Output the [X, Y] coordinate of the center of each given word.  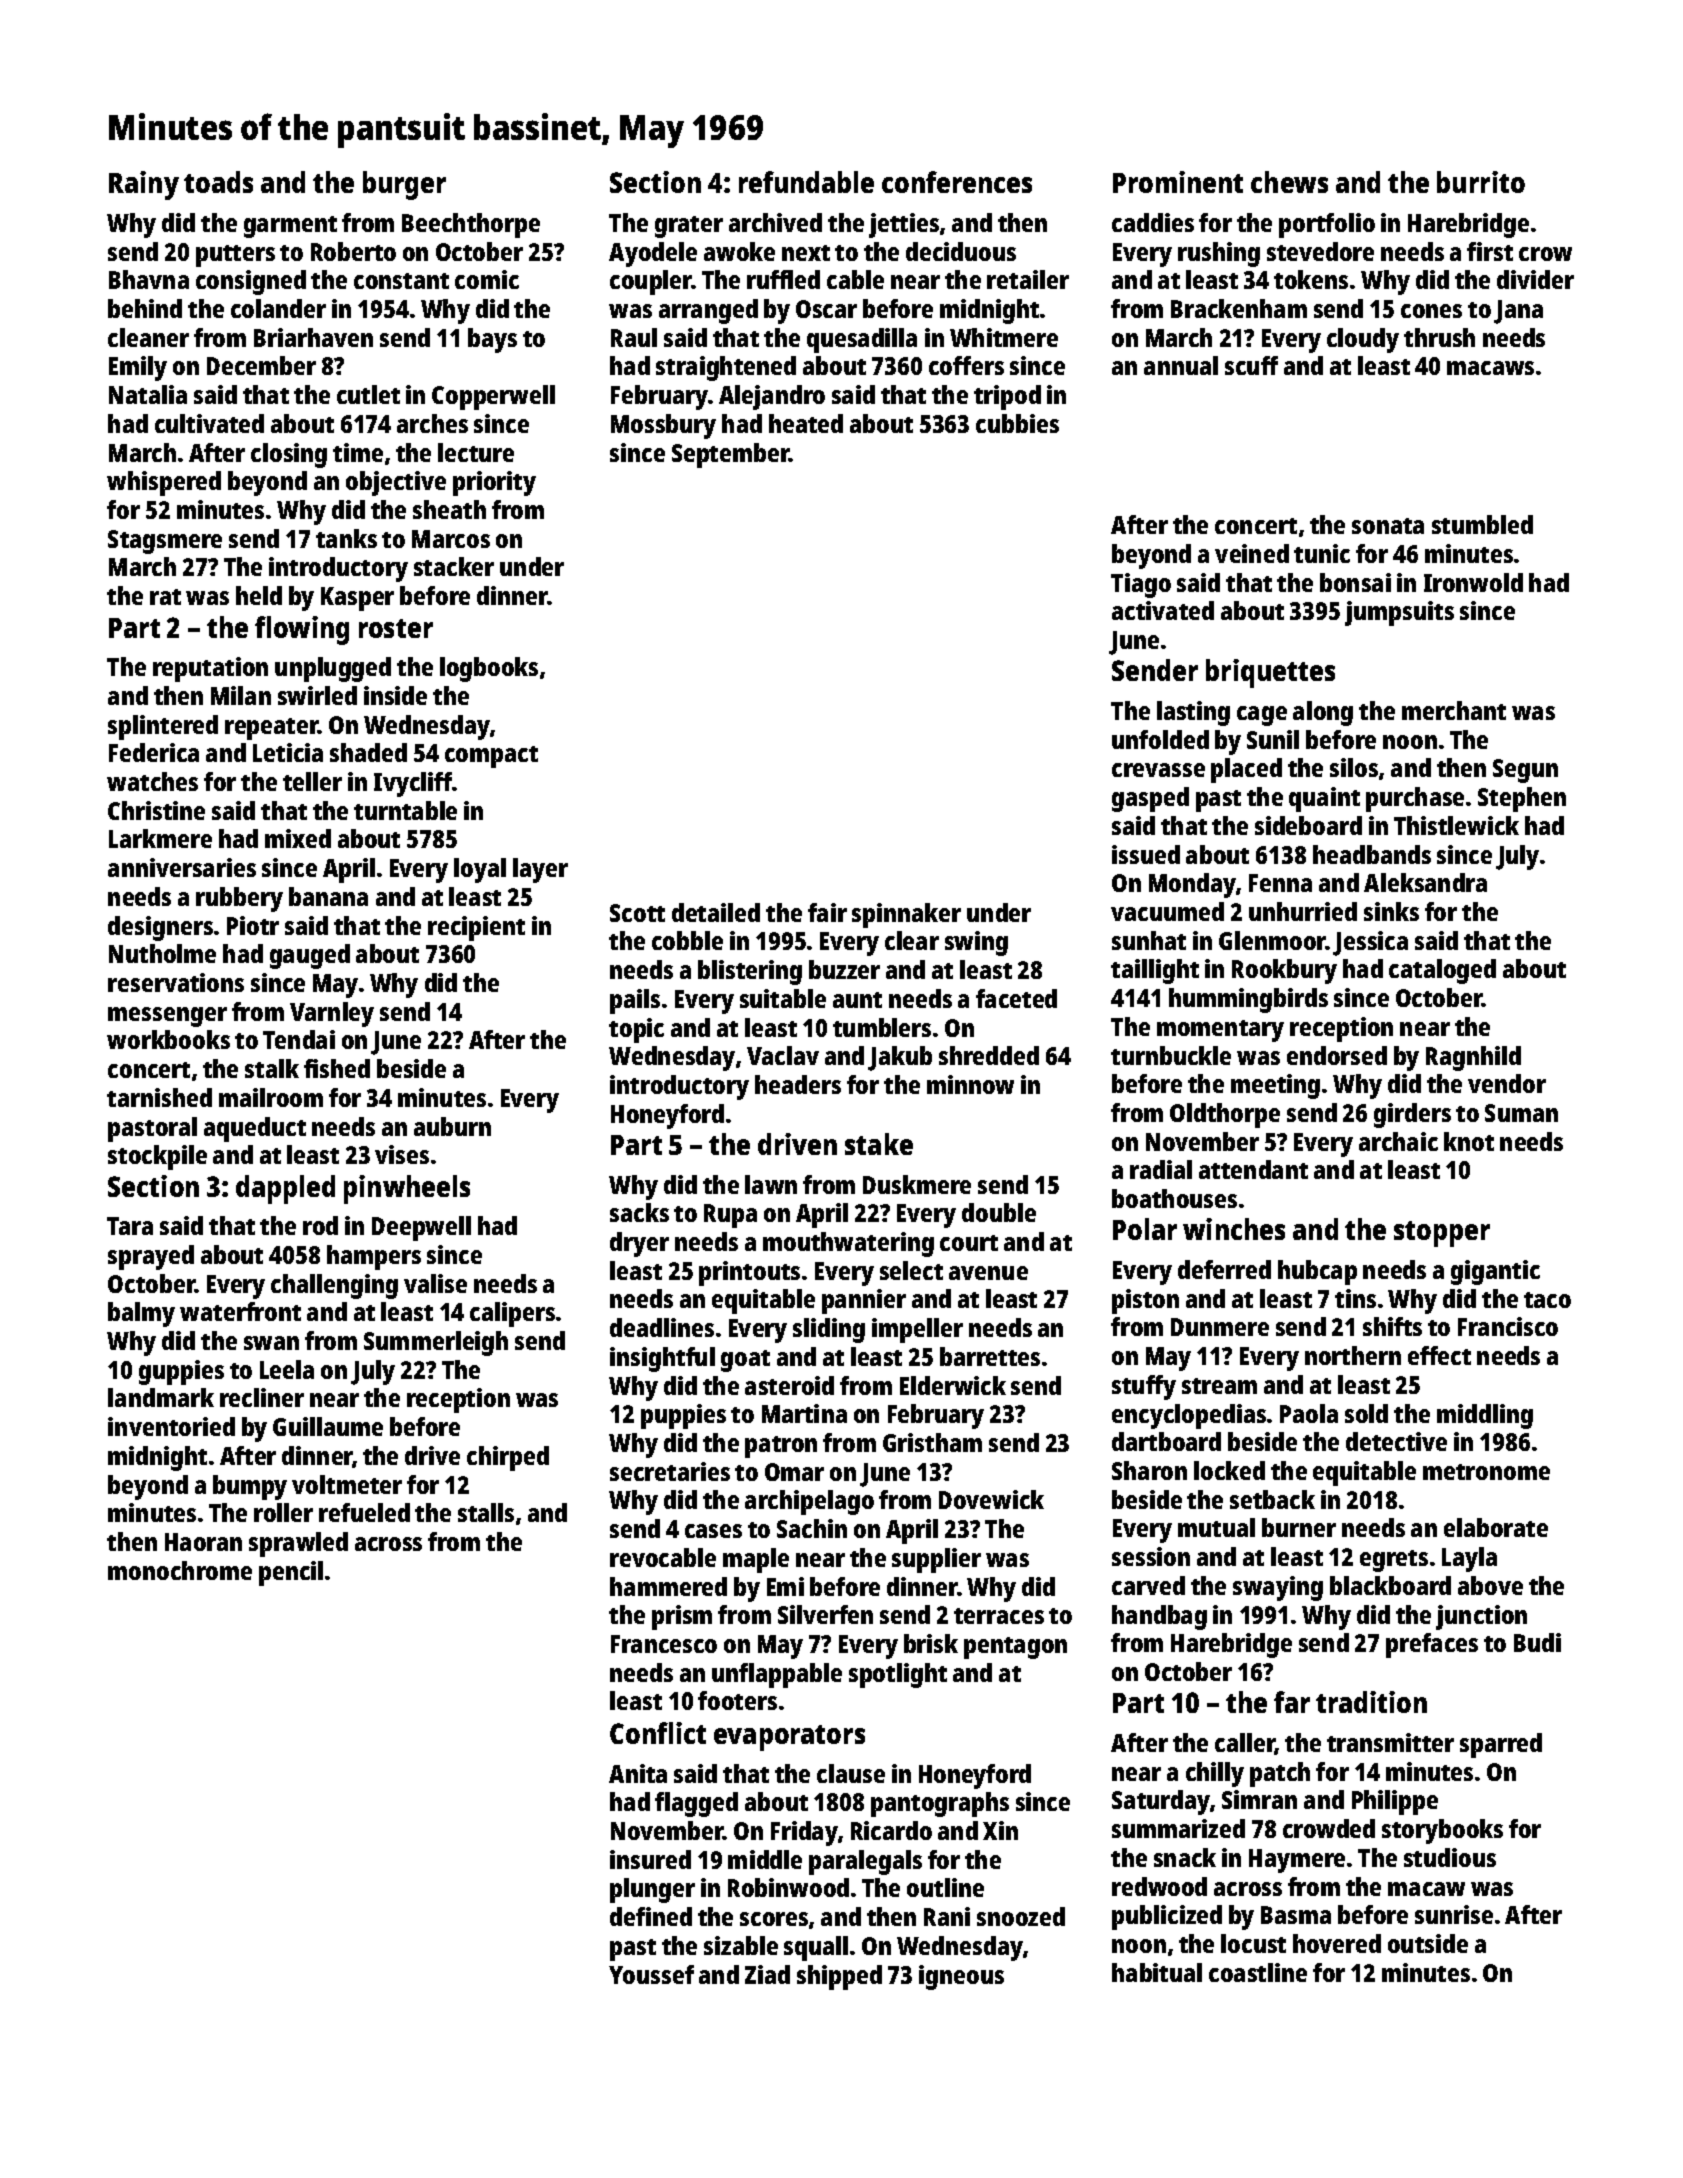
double [999, 1212]
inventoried [171, 1426]
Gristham [932, 1442]
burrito [1481, 182]
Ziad [767, 1974]
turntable [405, 810]
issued [1146, 854]
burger [404, 185]
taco [1547, 1300]
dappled [285, 1189]
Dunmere [1220, 1327]
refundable [806, 182]
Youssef [651, 1974]
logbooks [489, 669]
